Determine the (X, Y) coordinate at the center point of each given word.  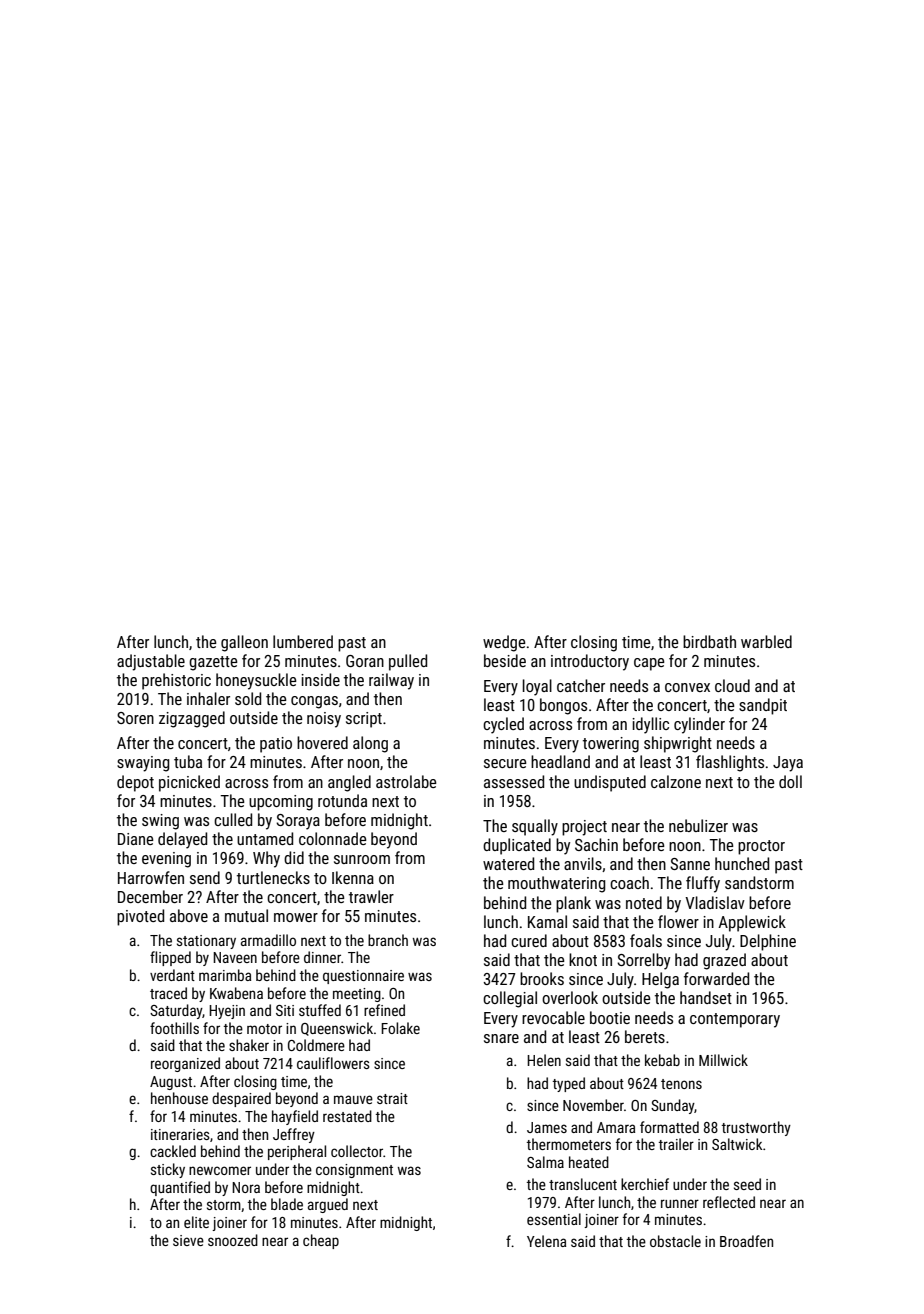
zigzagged (192, 719)
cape (649, 664)
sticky (168, 1170)
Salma (545, 1162)
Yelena (546, 1241)
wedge (504, 643)
